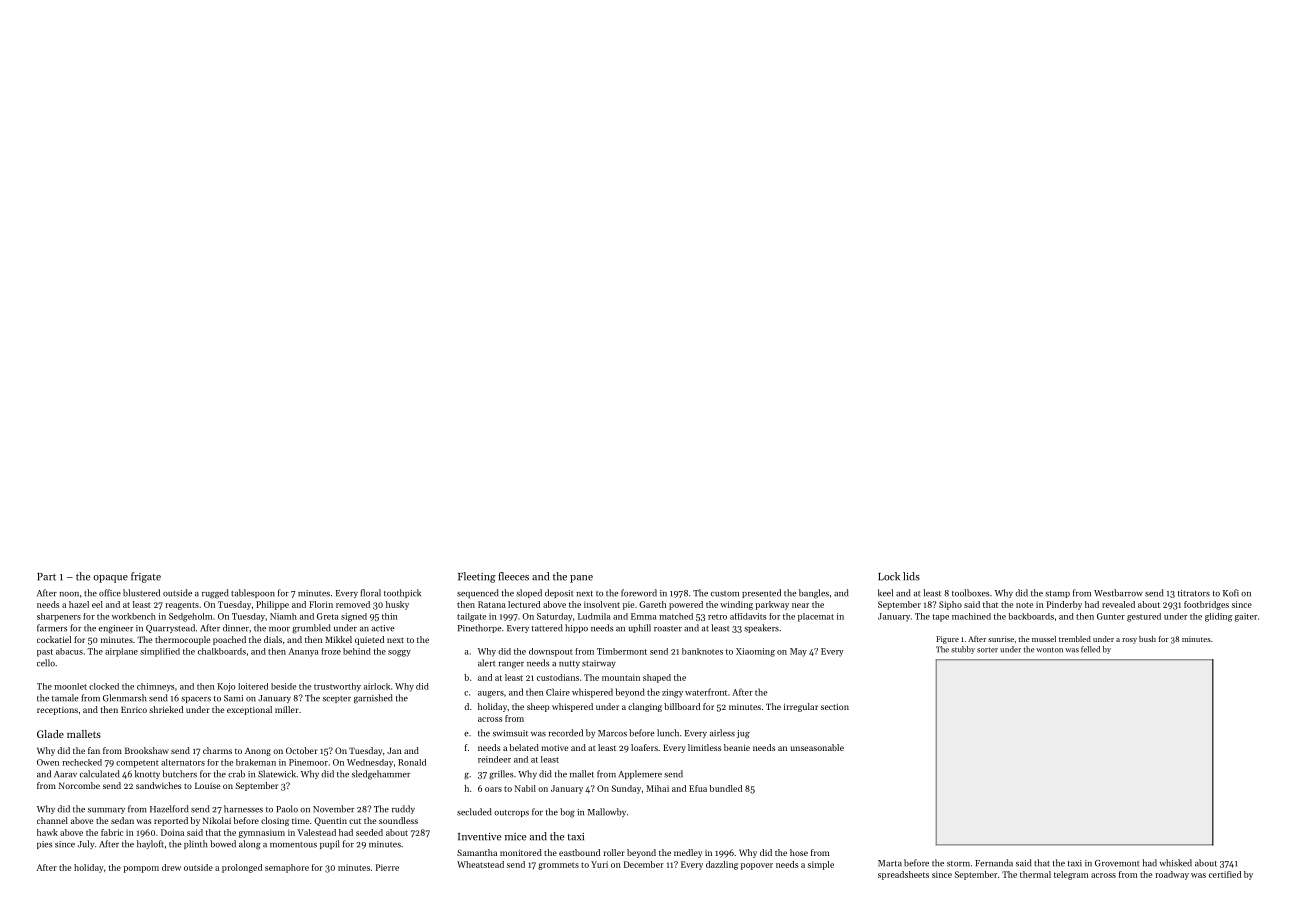 Image resolution: width=1308 pixels, height=924 pixels. Describe the element at coordinates (1071, 875) in the page. I see `telegram` at that location.
